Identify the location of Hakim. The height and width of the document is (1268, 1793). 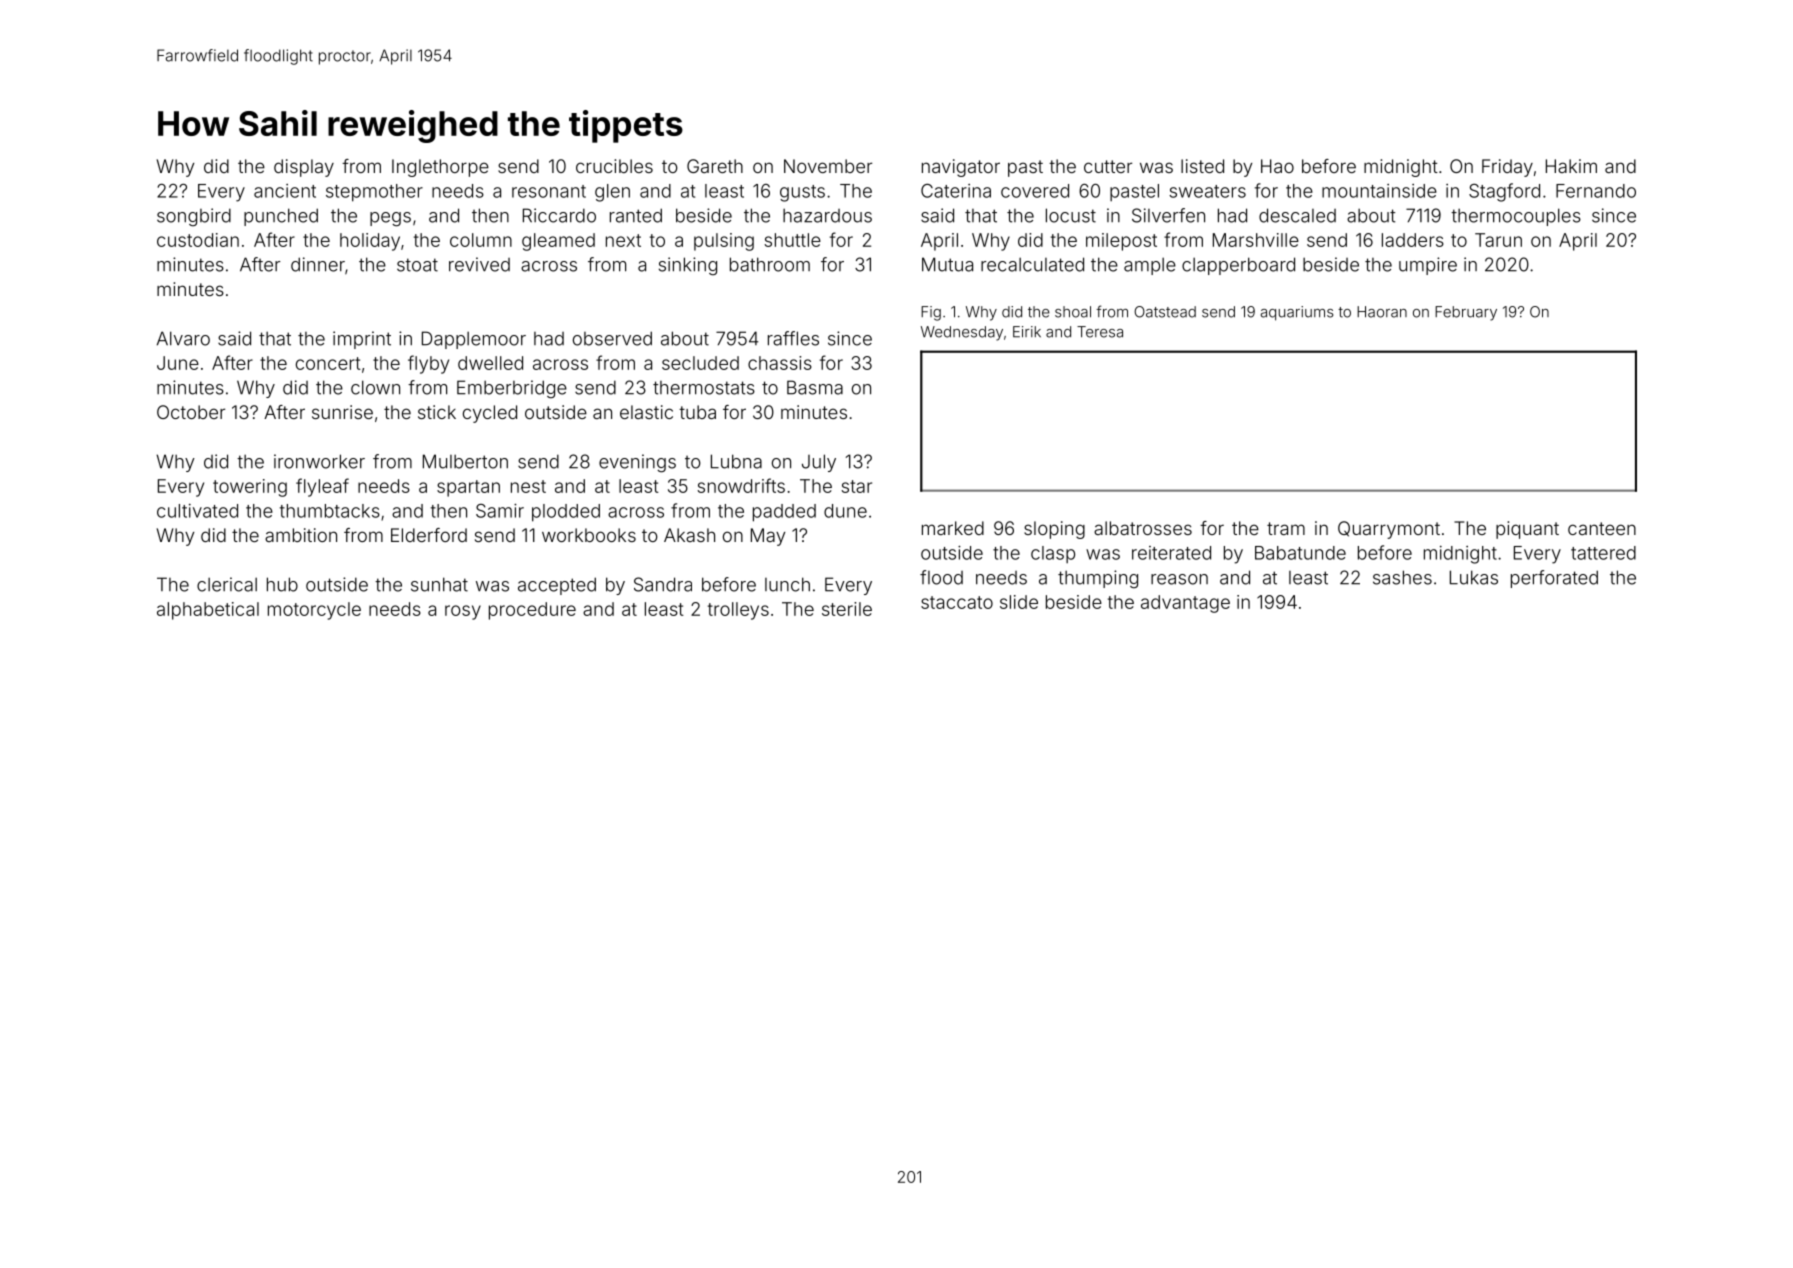
(1571, 166).
